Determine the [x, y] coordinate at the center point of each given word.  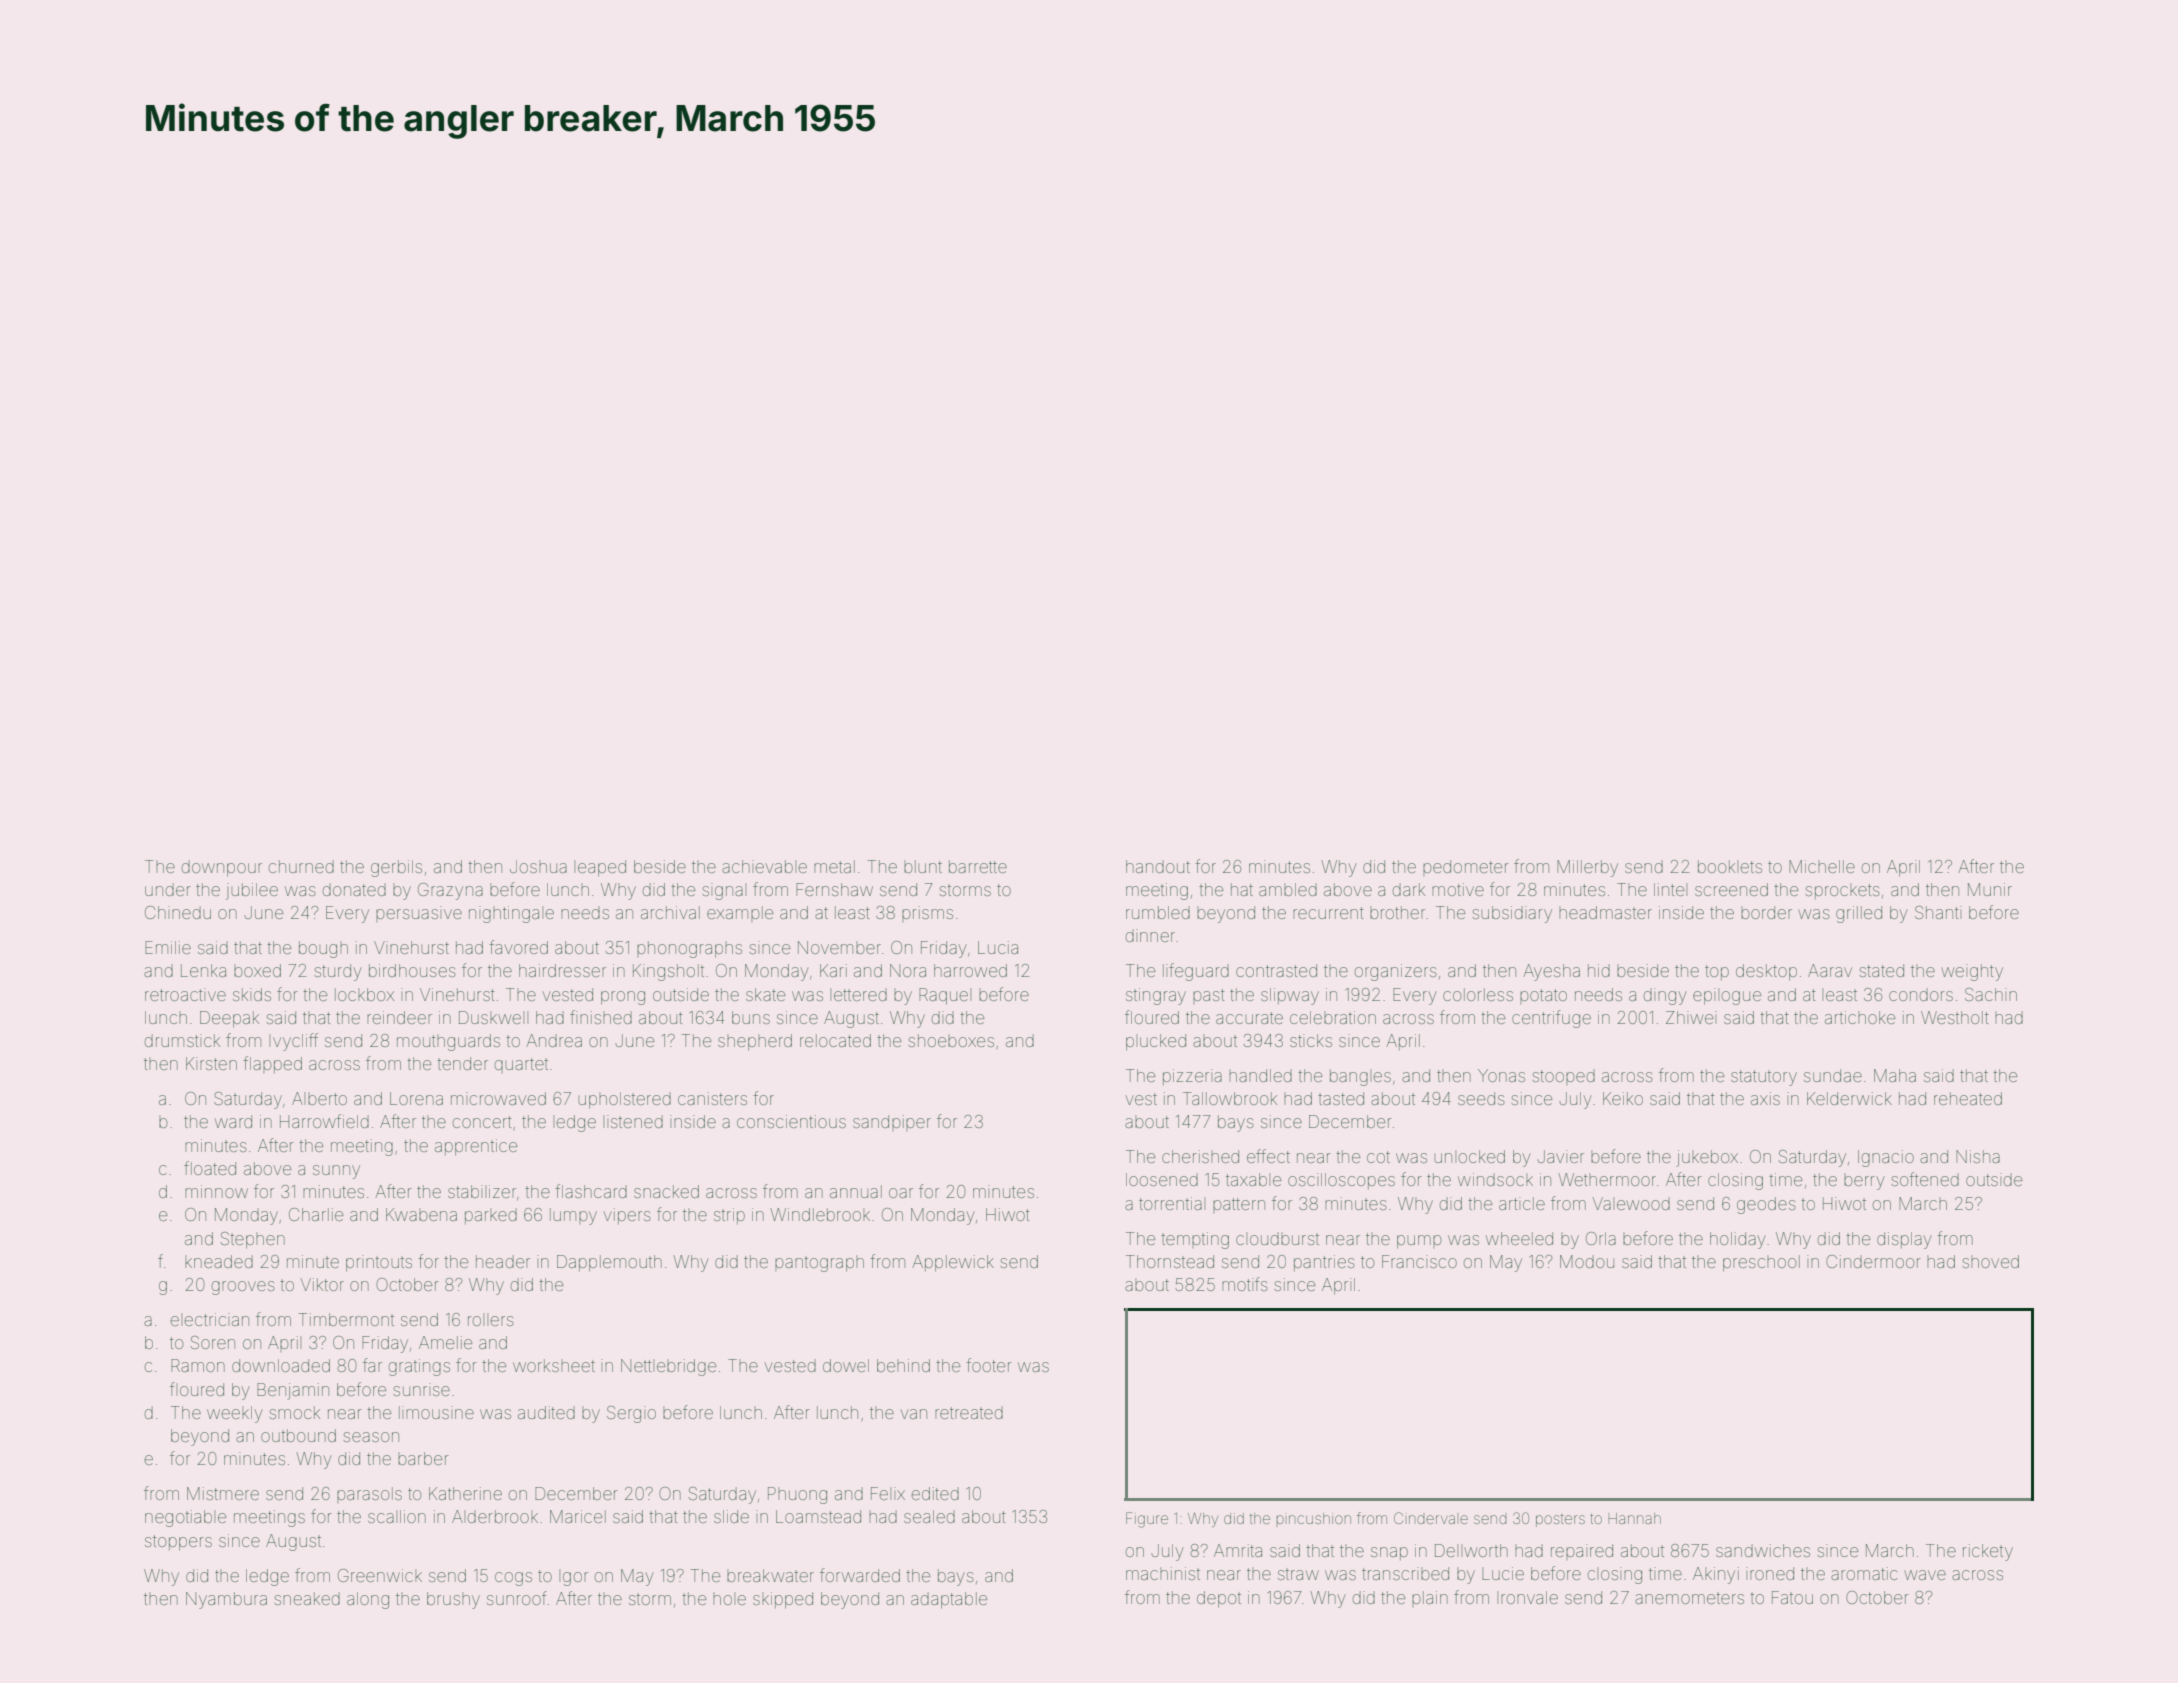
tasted [1341, 1098]
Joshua [538, 866]
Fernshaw [834, 889]
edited [935, 1493]
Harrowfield [324, 1121]
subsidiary [1512, 914]
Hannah [1635, 1518]
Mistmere [223, 1493]
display [1904, 1240]
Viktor [322, 1284]
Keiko [1623, 1098]
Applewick [953, 1263]
